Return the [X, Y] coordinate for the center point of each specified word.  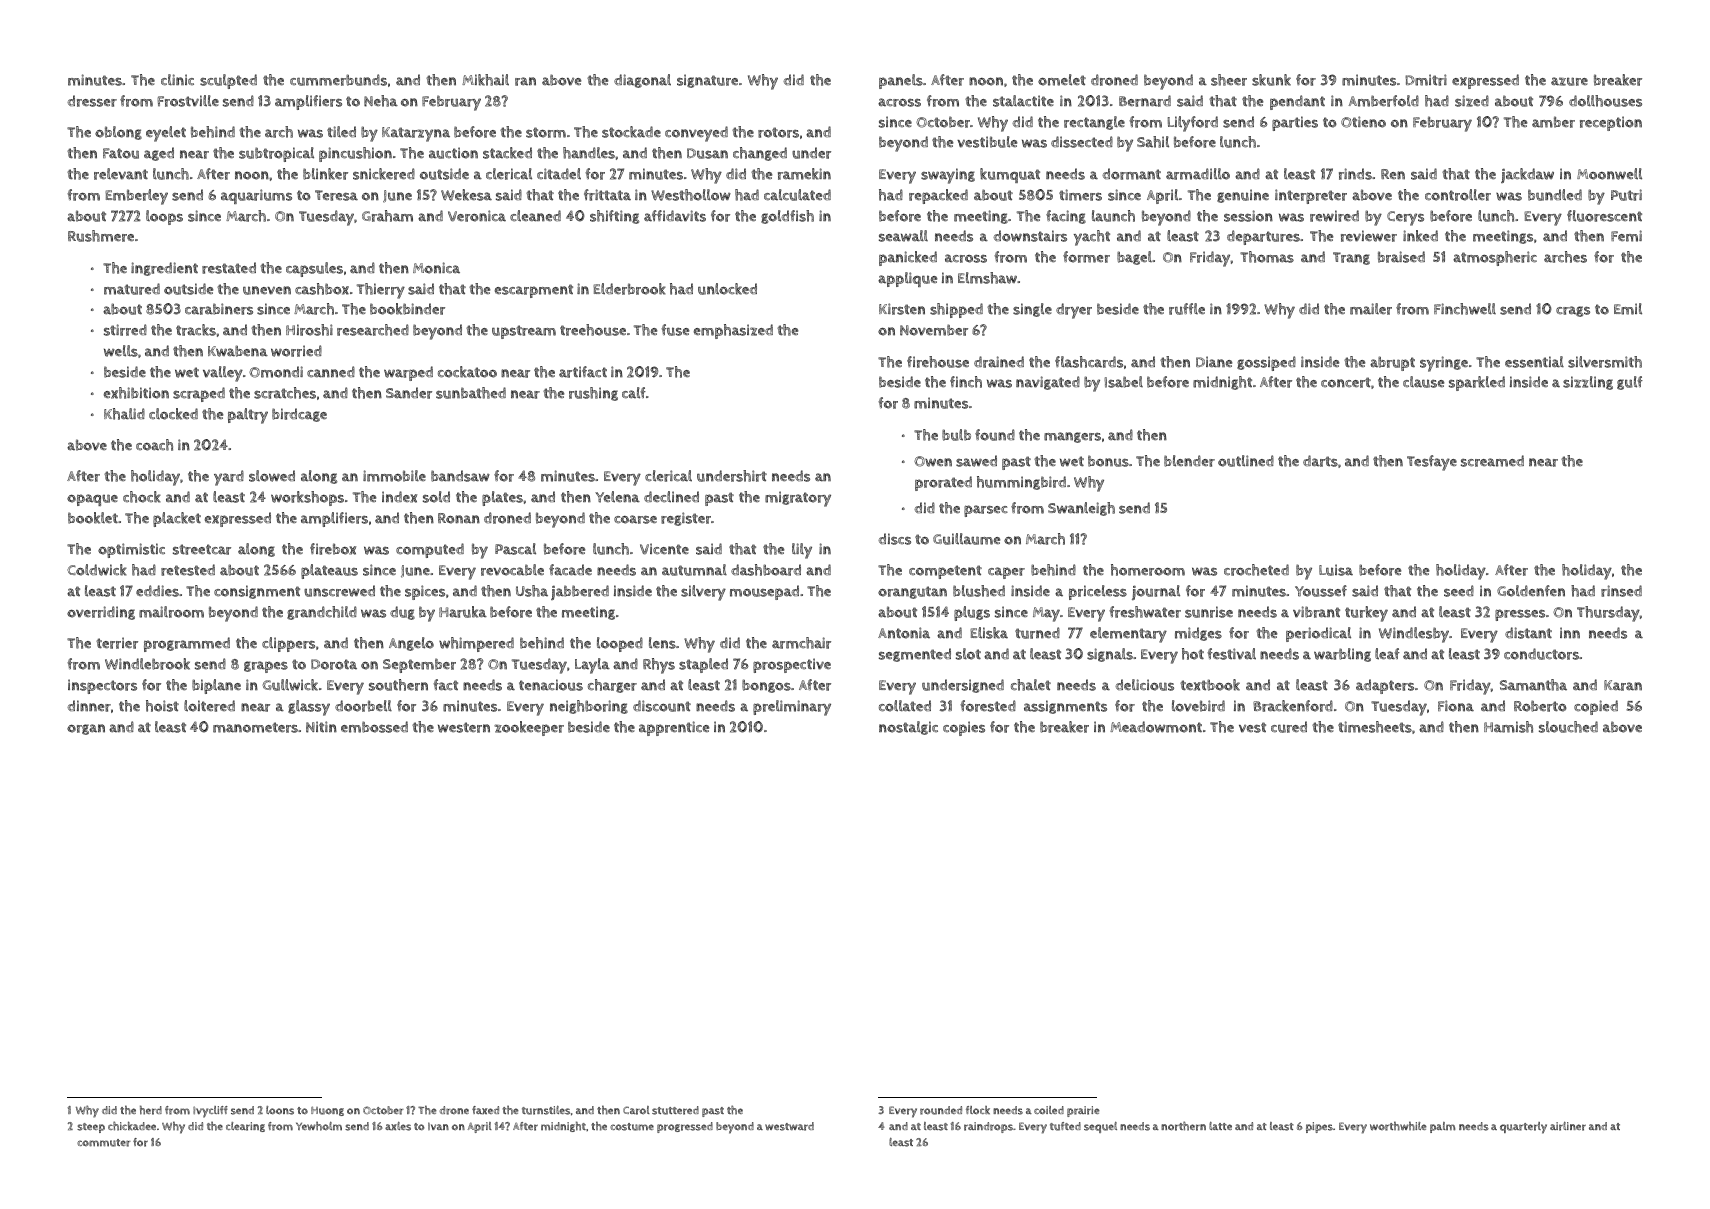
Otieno [1363, 122]
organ [86, 729]
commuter [104, 1143]
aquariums [256, 196]
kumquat [1010, 175]
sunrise [1209, 612]
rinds [1355, 174]
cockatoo [467, 372]
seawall [903, 236]
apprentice [674, 728]
